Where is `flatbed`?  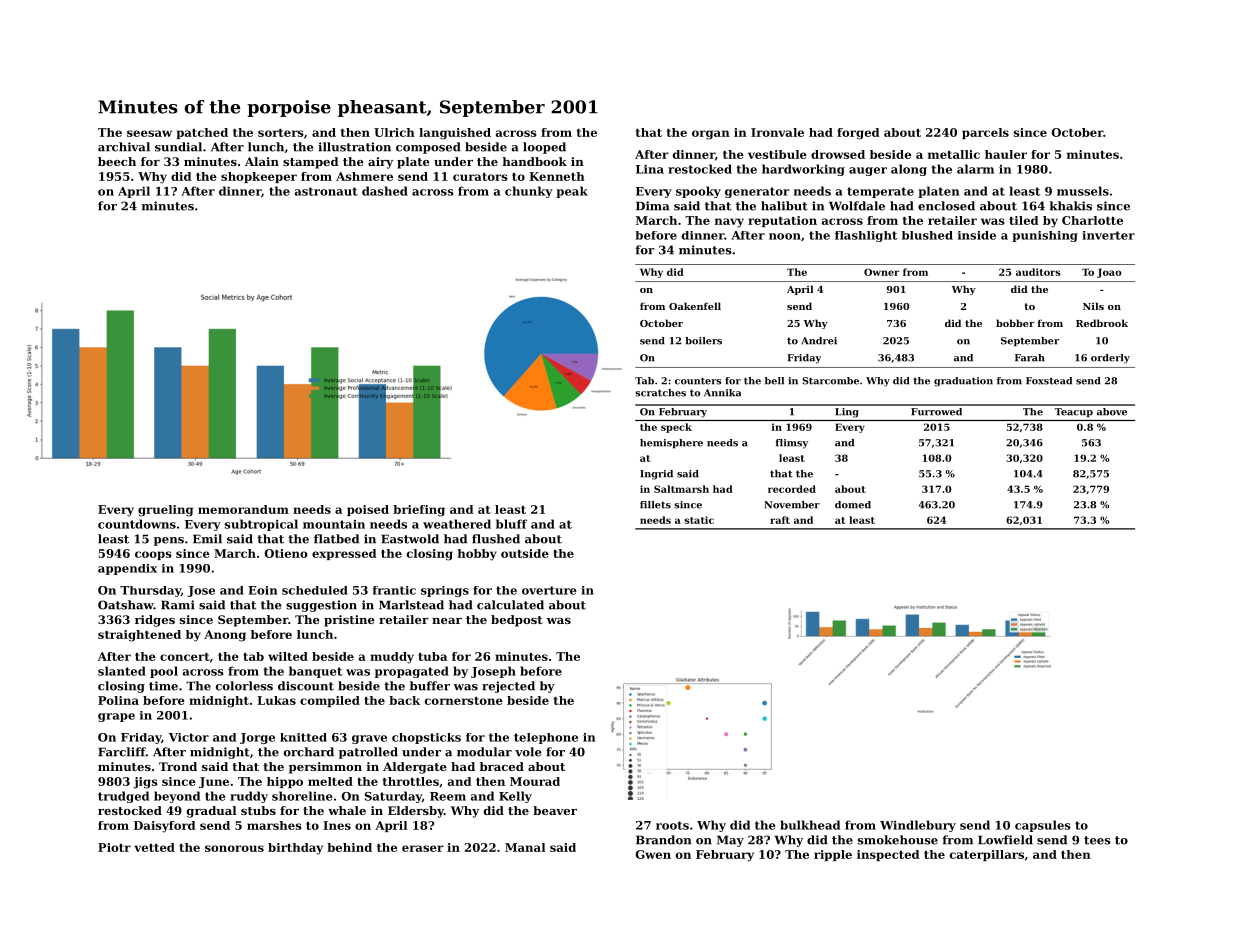 flatbed is located at coordinates (336, 539).
